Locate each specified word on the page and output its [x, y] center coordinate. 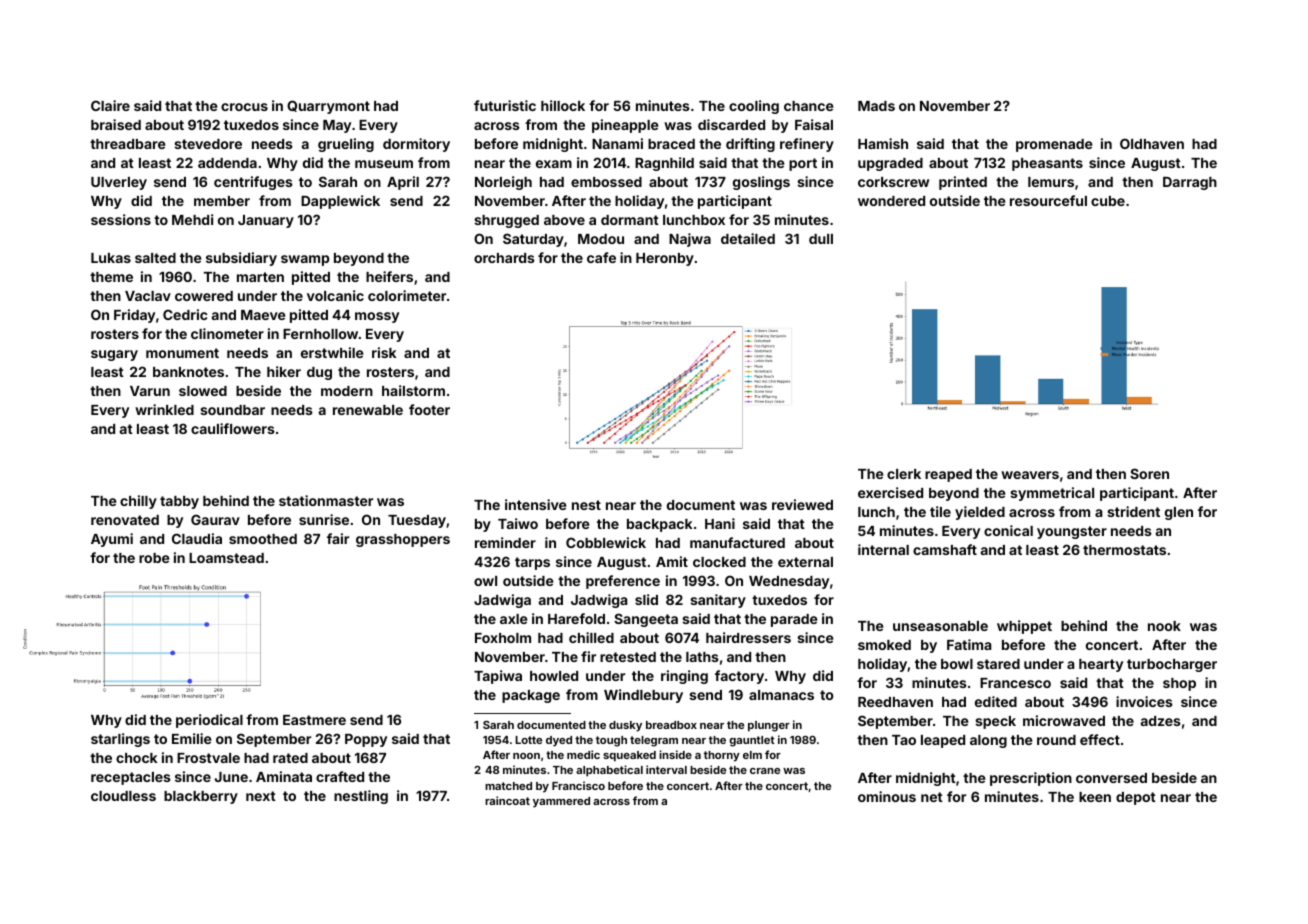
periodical [209, 721]
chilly [138, 502]
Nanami [617, 143]
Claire [110, 105]
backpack [659, 525]
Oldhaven [1152, 143]
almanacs [781, 695]
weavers [1030, 475]
